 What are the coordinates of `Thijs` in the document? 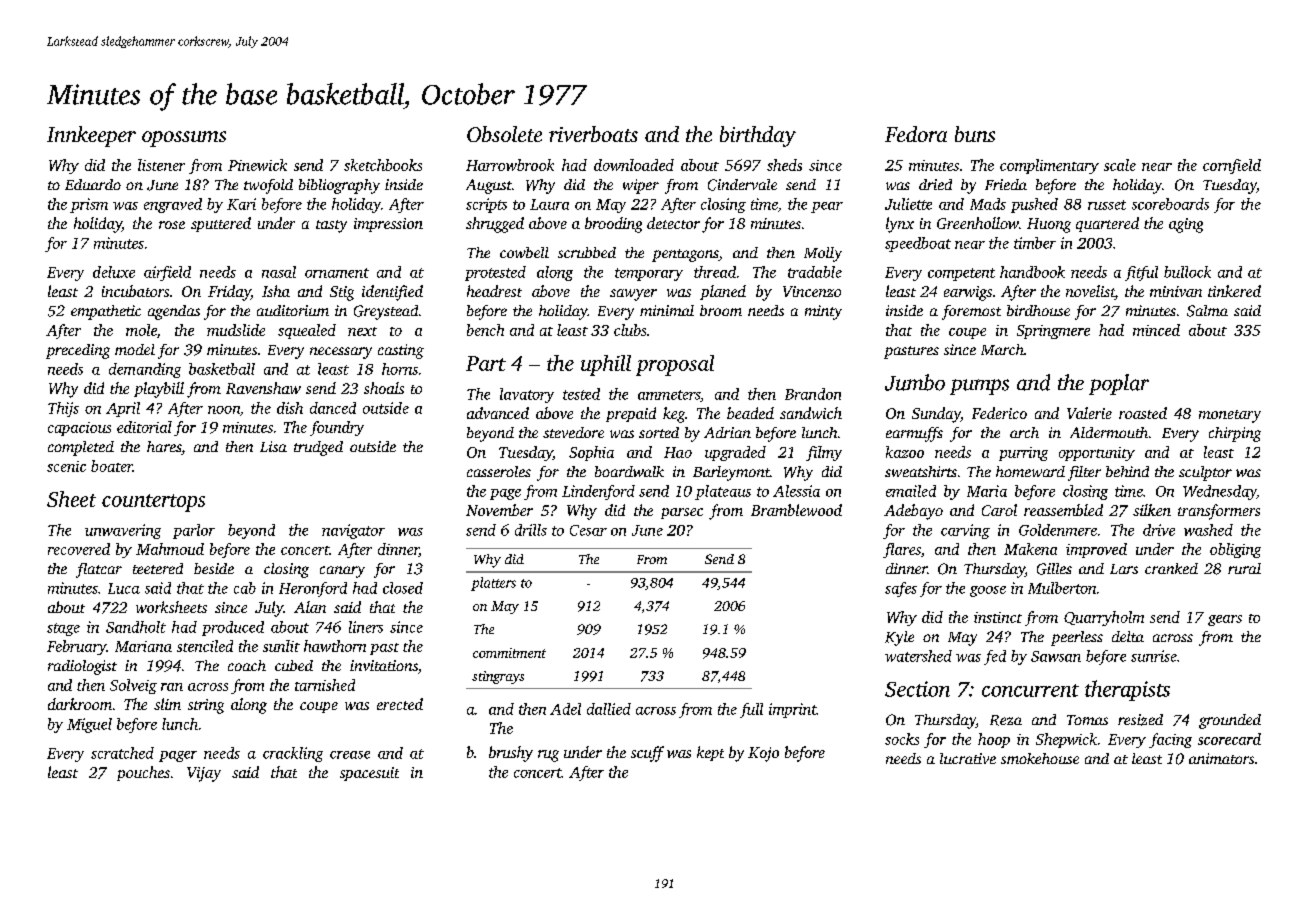 It's located at (63, 409).
